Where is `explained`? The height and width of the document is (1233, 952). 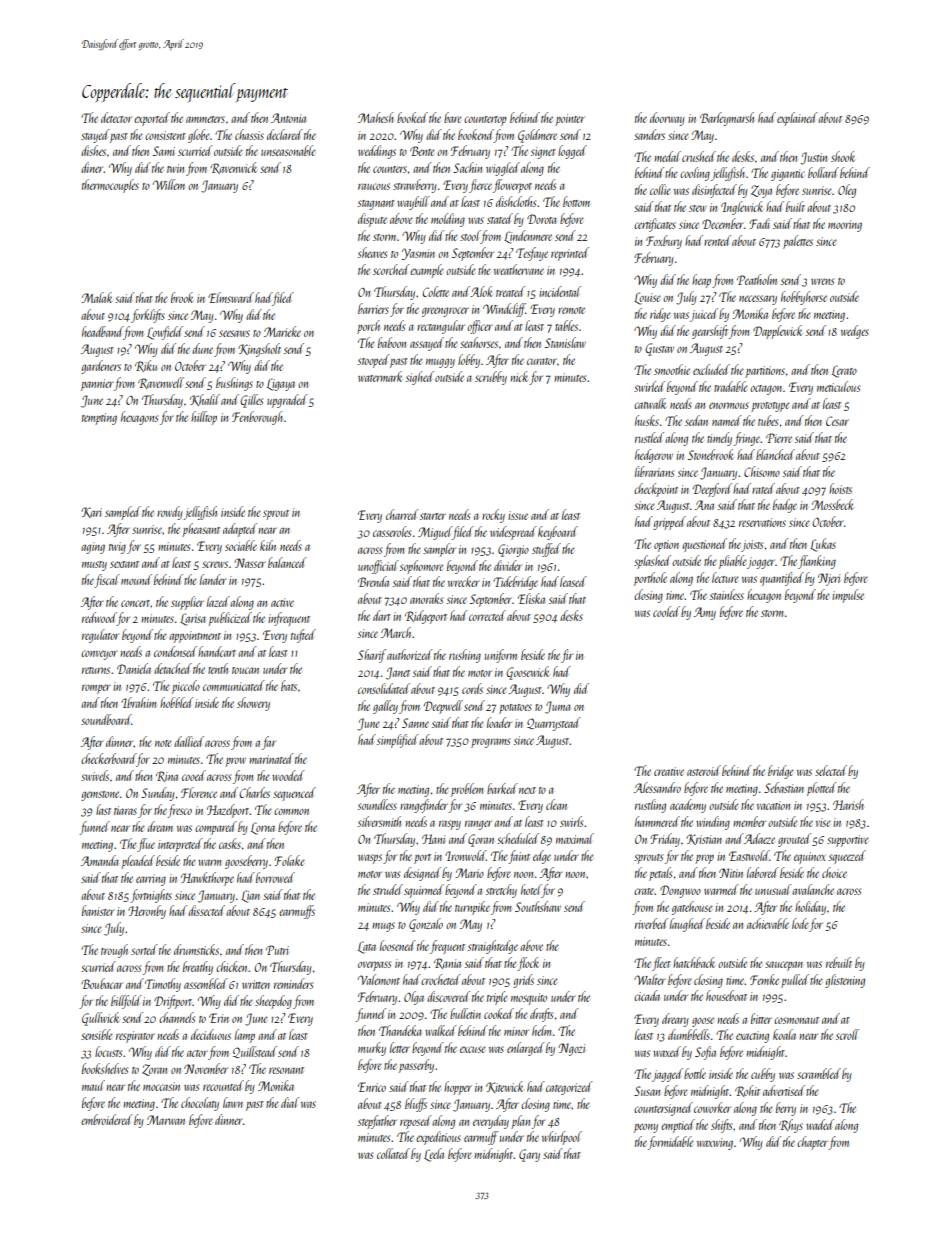
explained is located at coordinates (797, 119).
